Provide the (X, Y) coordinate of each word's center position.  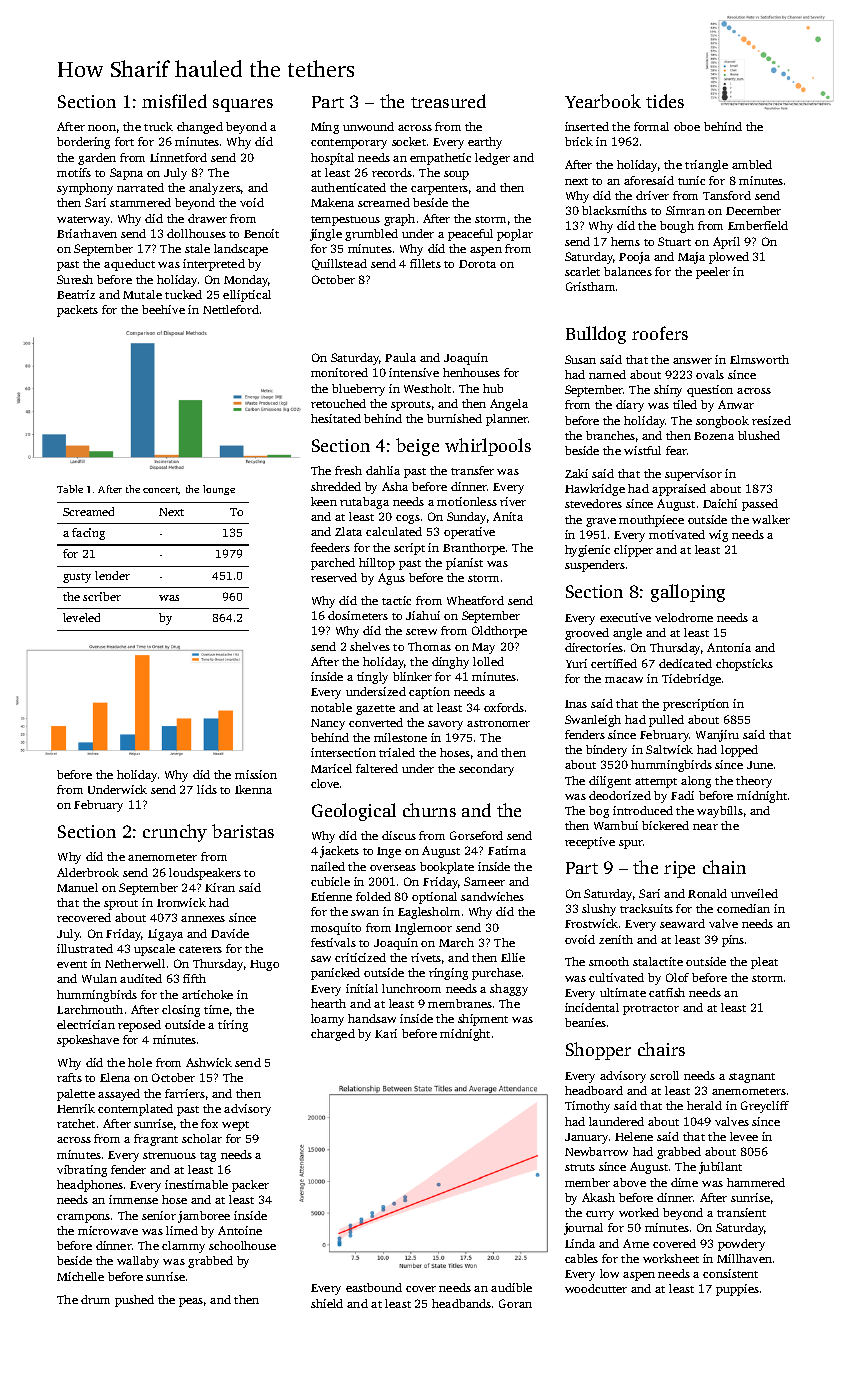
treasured (448, 101)
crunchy (175, 833)
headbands (461, 1303)
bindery (606, 751)
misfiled (174, 101)
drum (95, 1299)
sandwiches (492, 896)
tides (665, 101)
